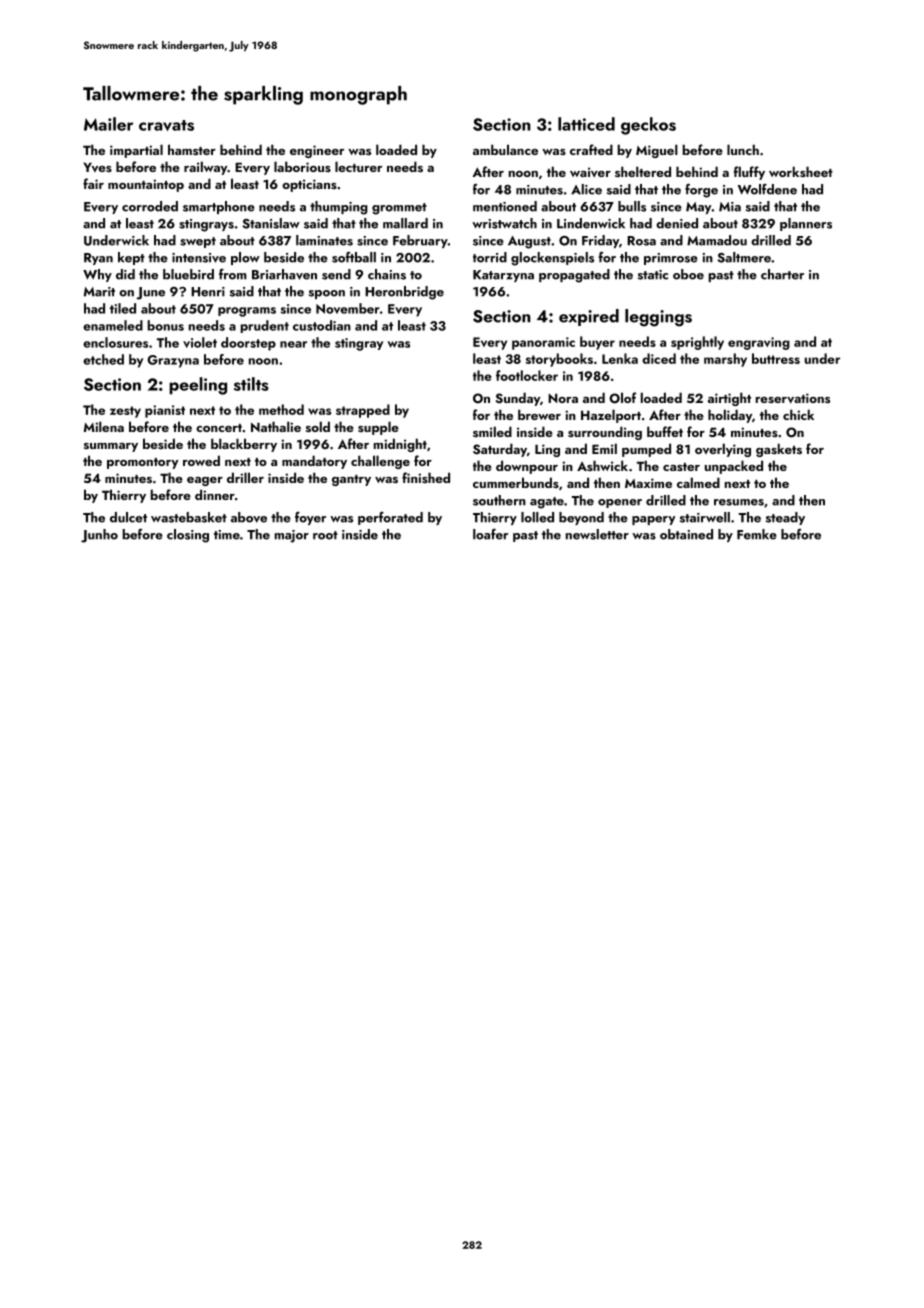  I want to click on promontory, so click(142, 463).
